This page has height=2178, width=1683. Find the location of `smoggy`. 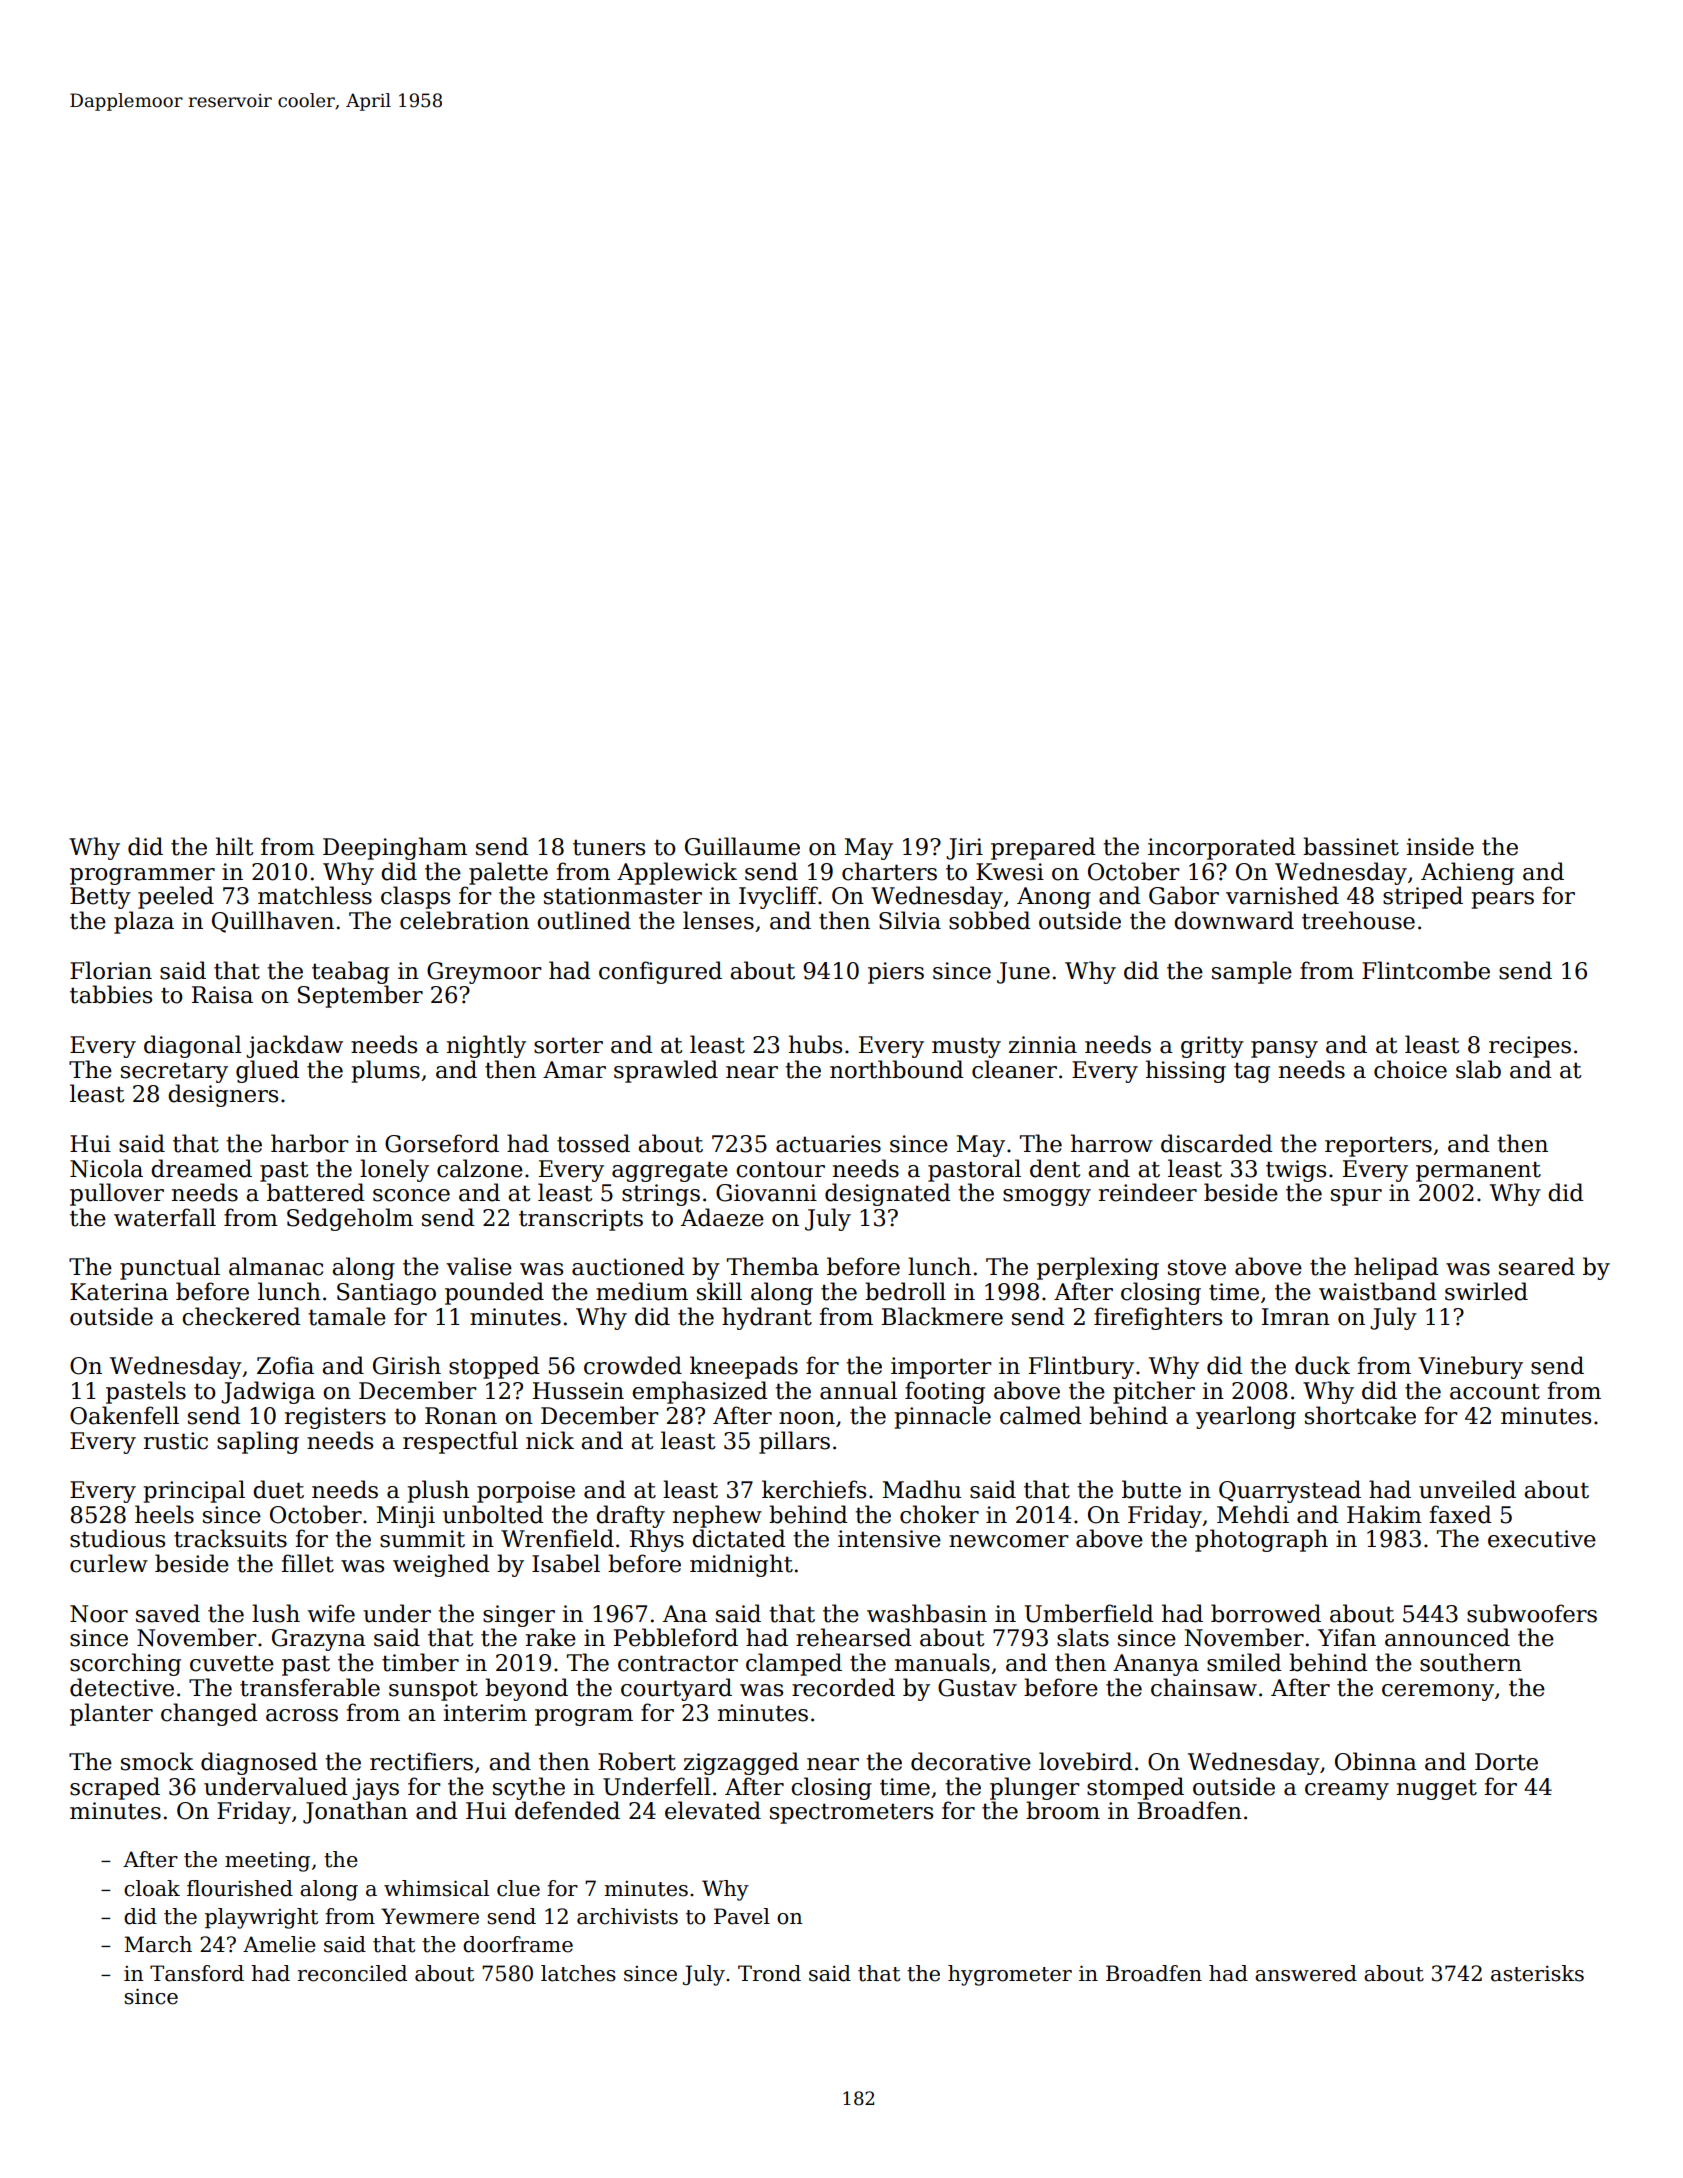

smoggy is located at coordinates (1047, 1197).
